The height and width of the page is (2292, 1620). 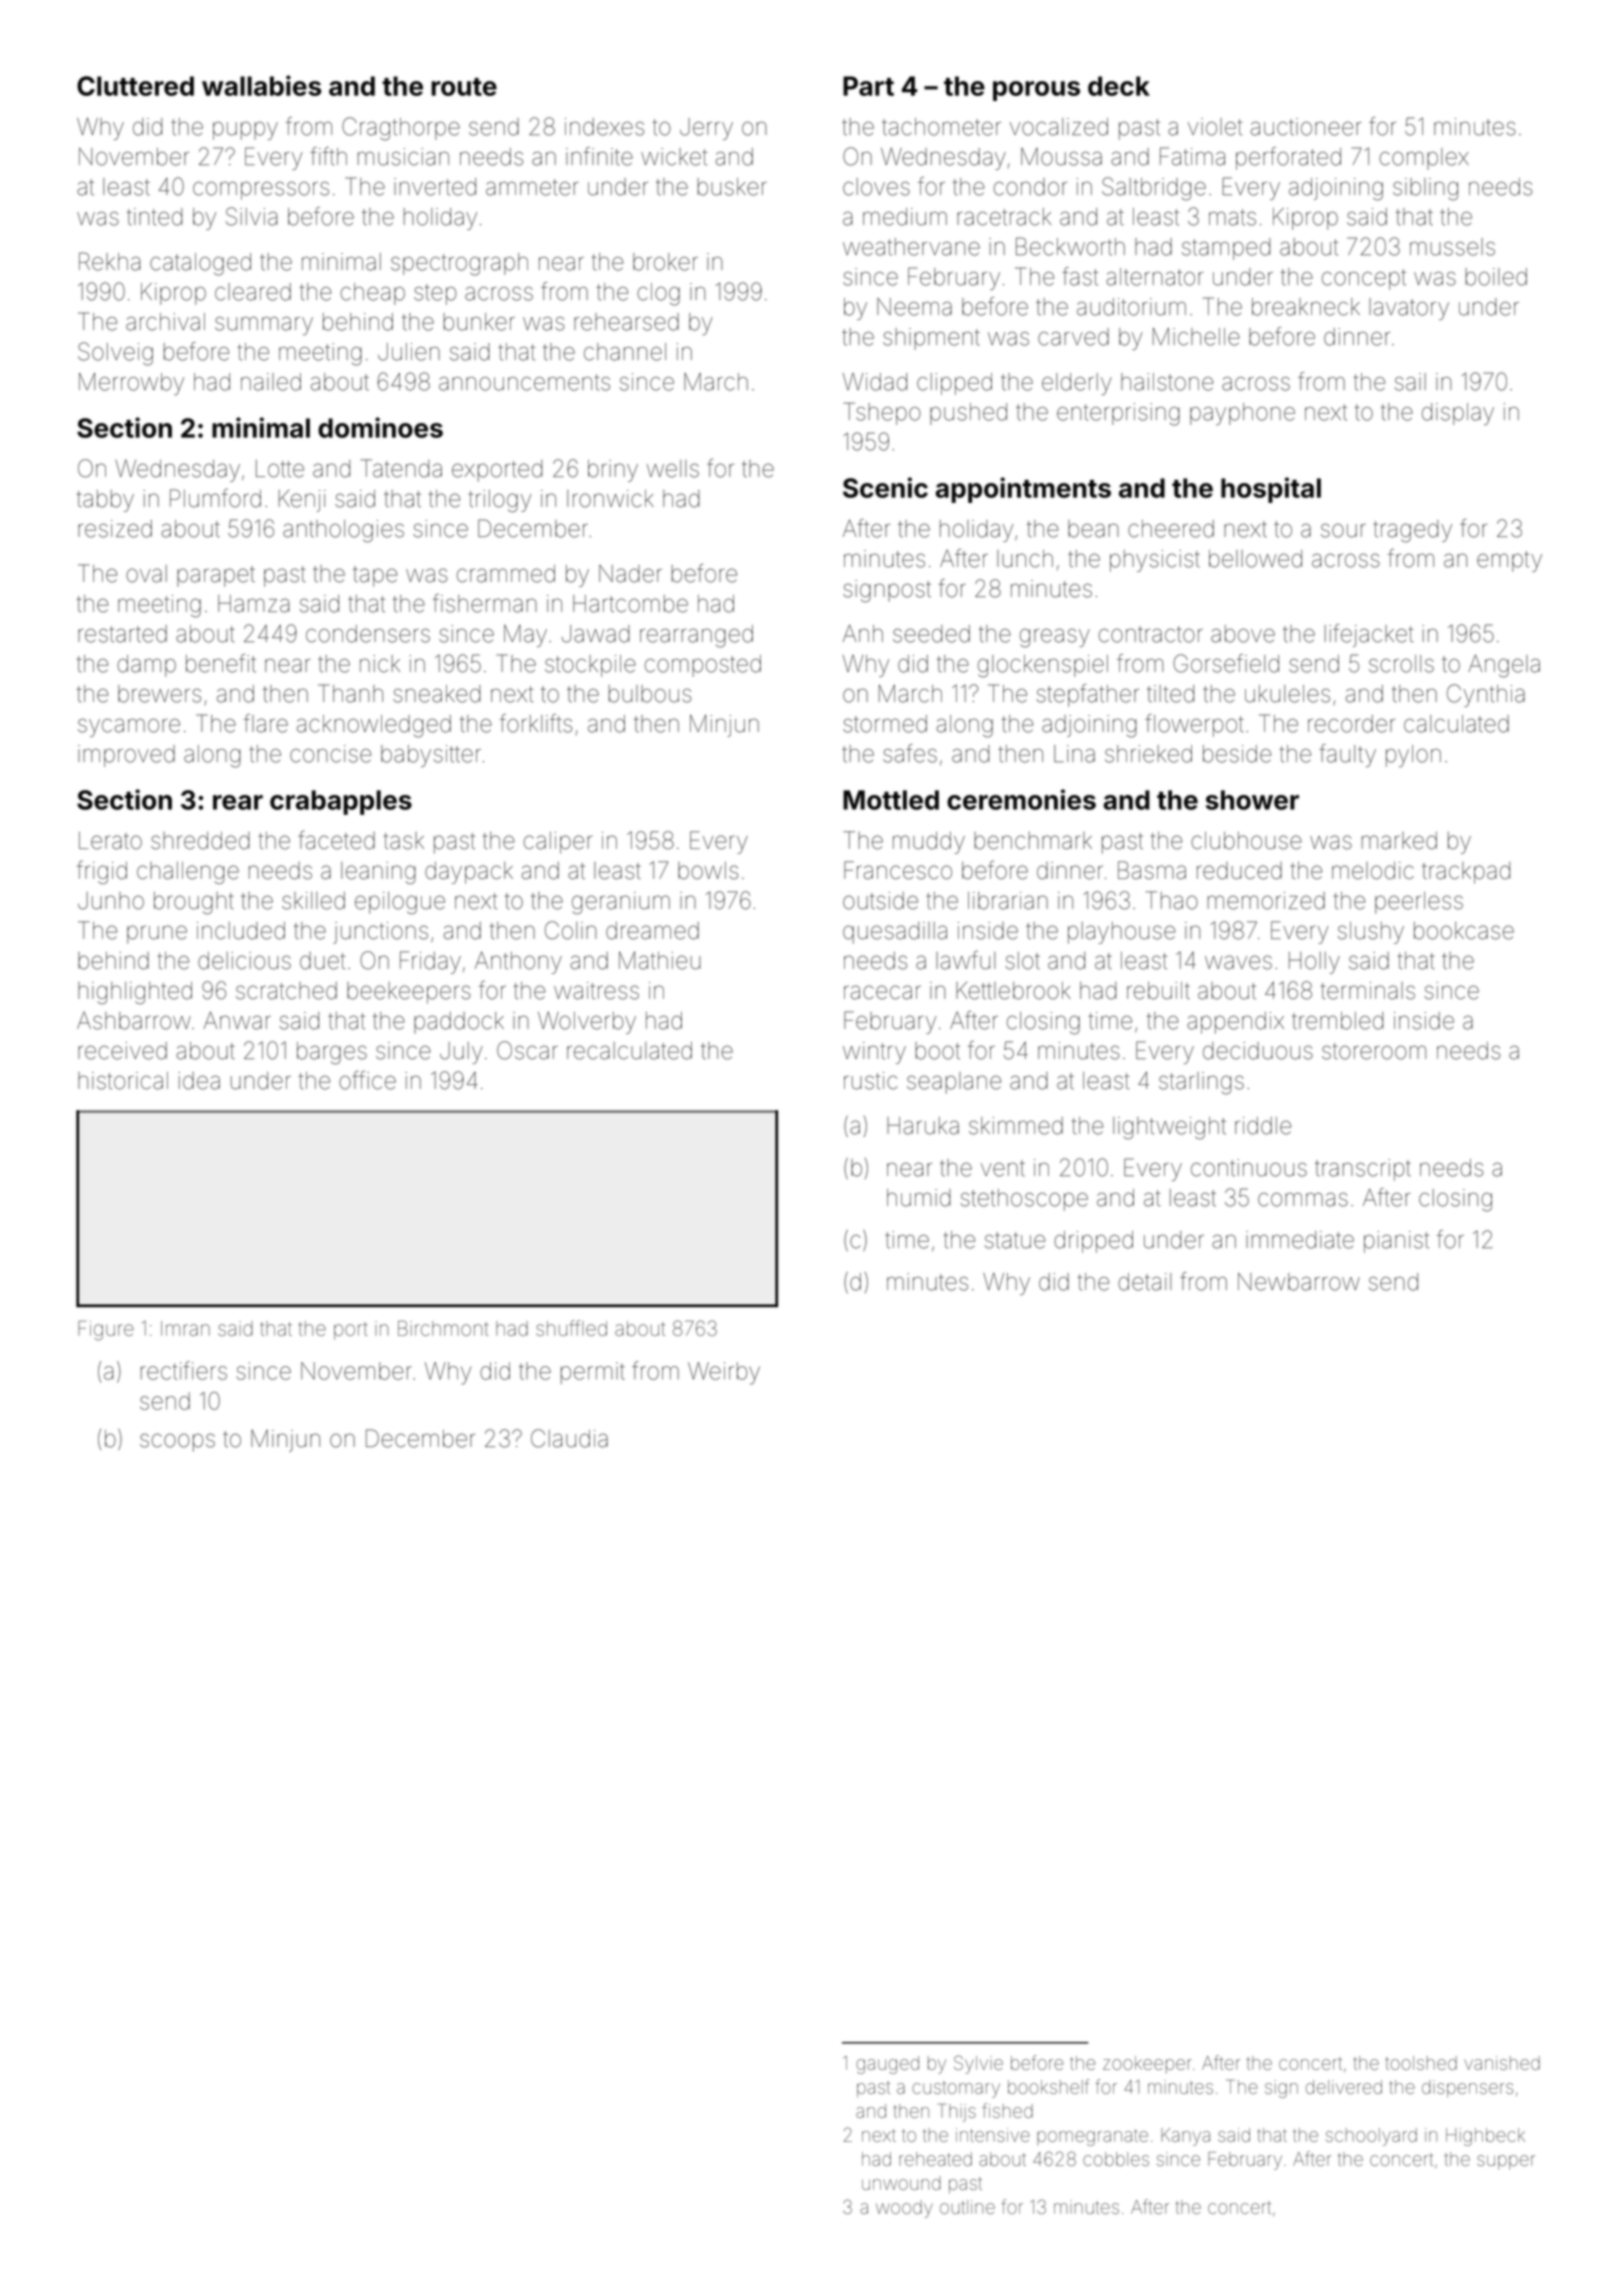 What do you see at coordinates (409, 993) in the page?
I see `beekeepers` at bounding box center [409, 993].
